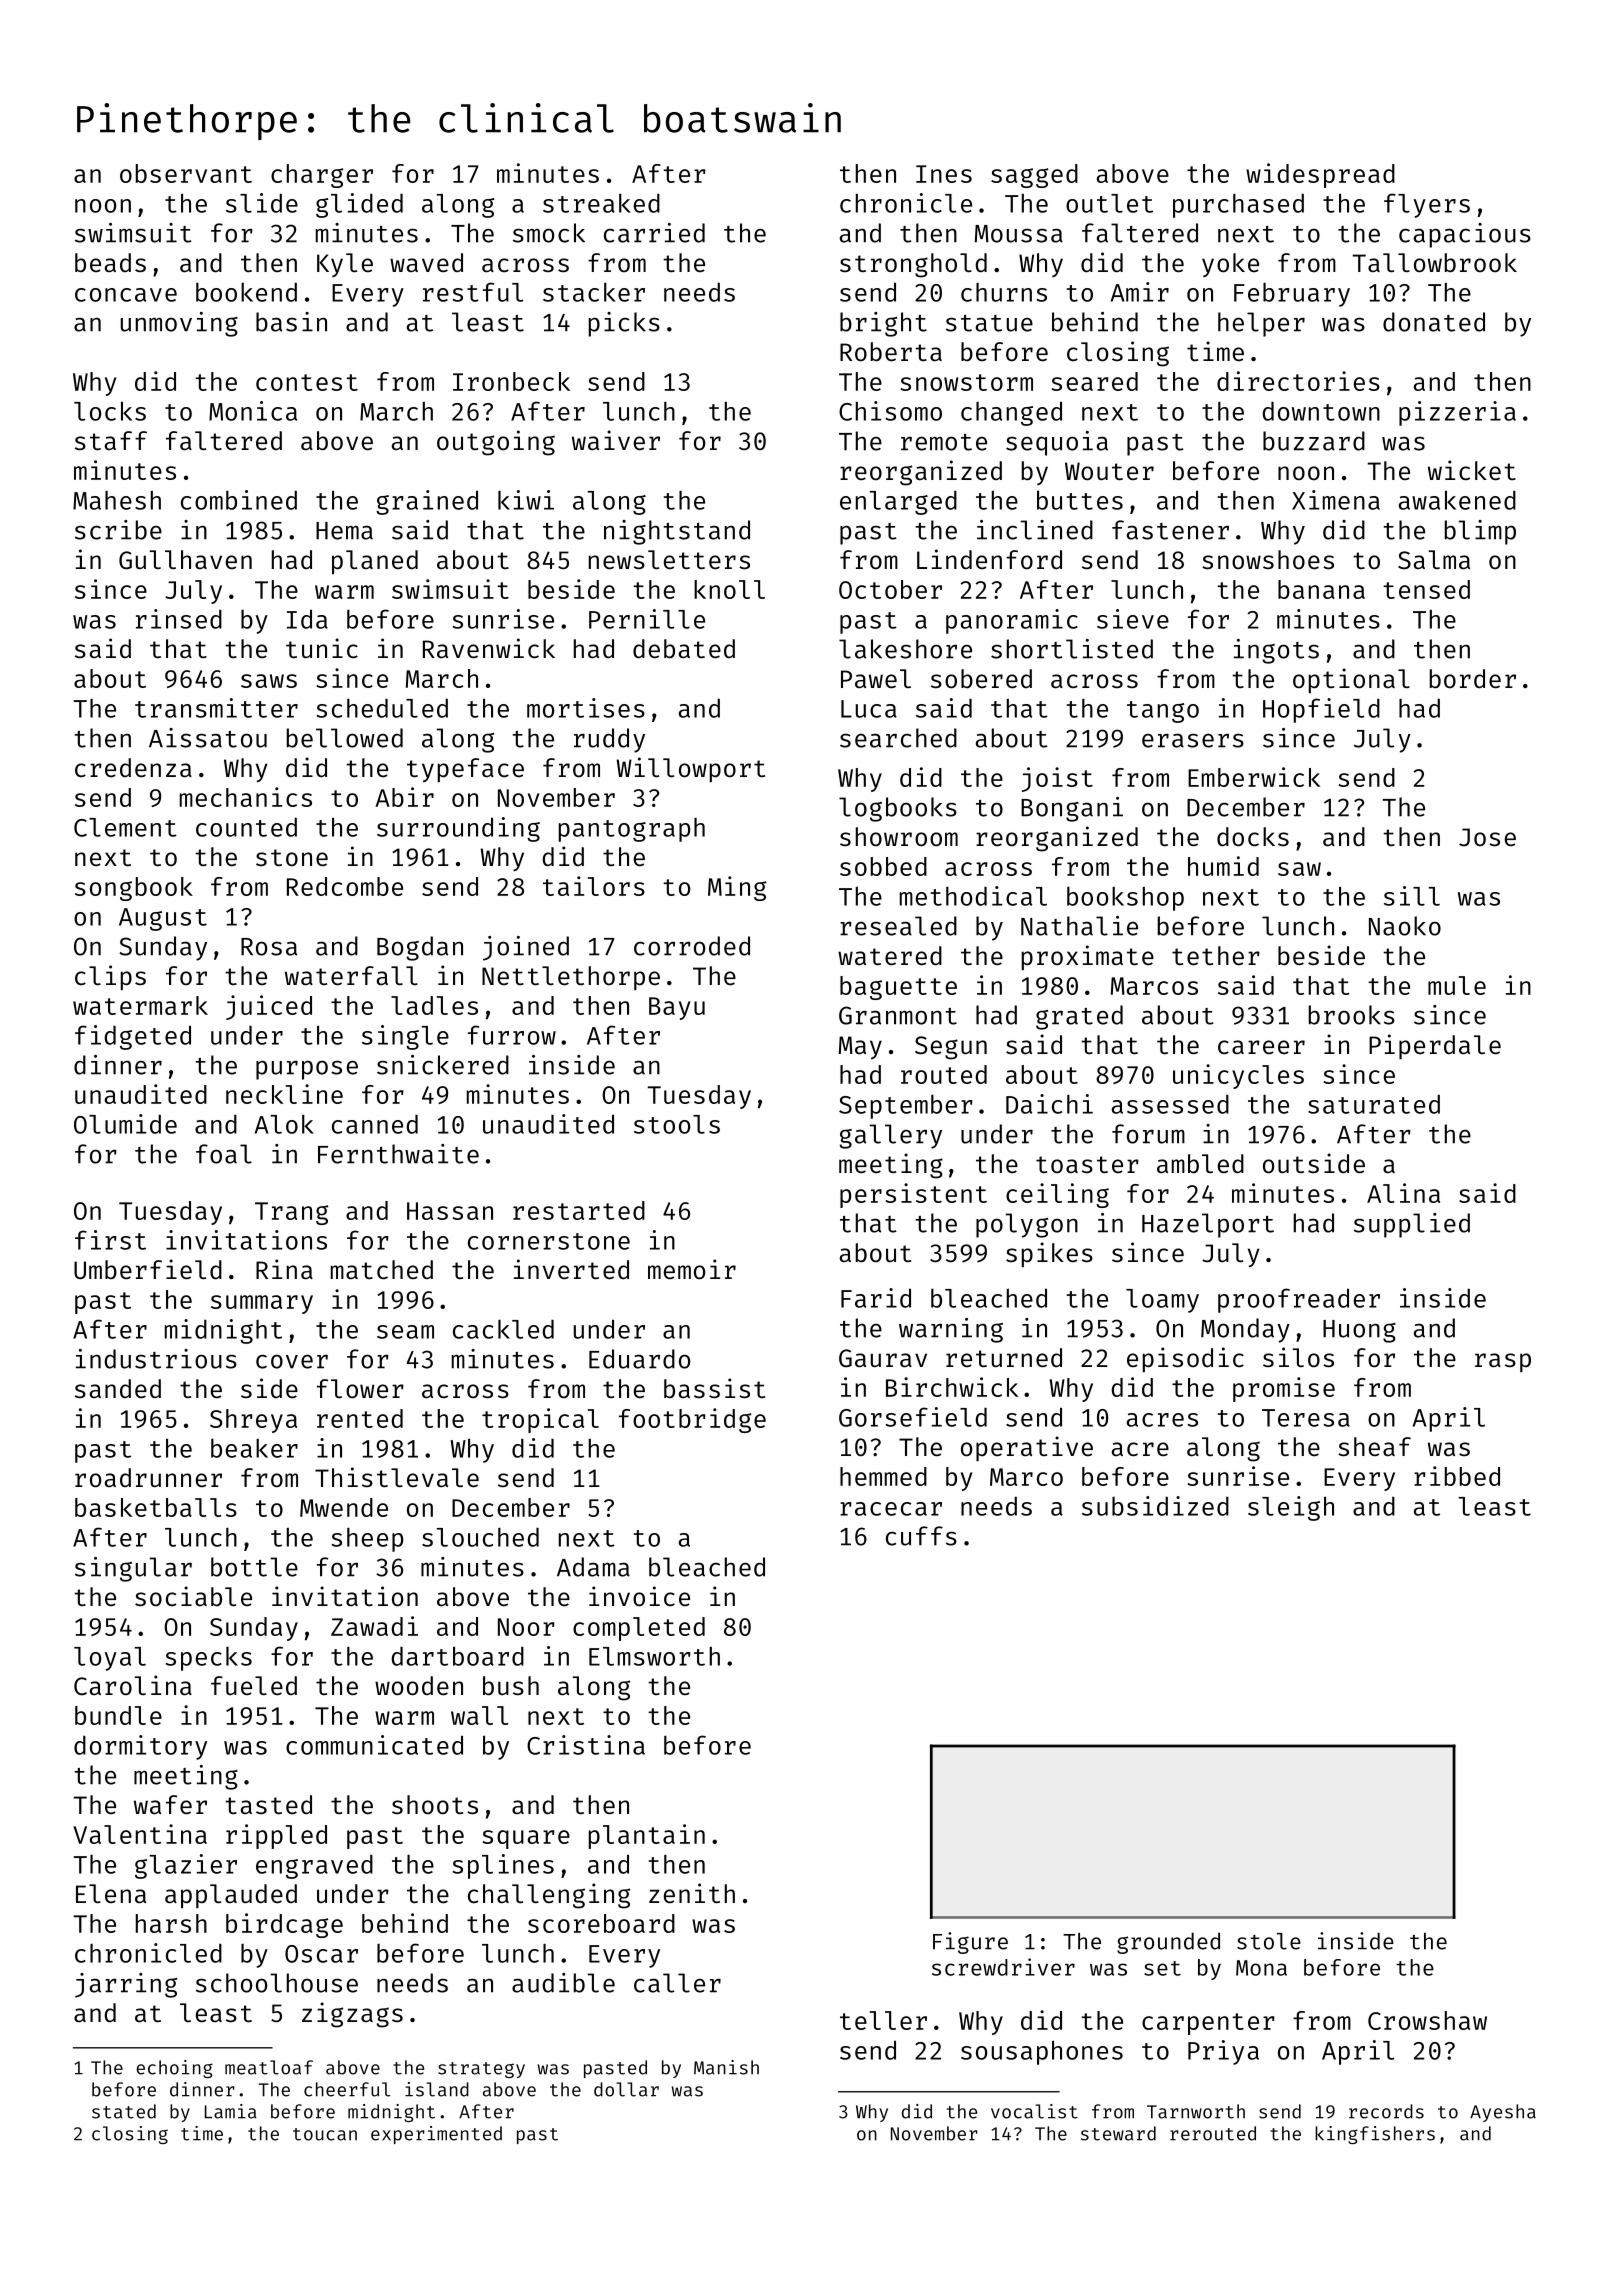 Image resolution: width=1620 pixels, height=2292 pixels. I want to click on stole, so click(1269, 1941).
